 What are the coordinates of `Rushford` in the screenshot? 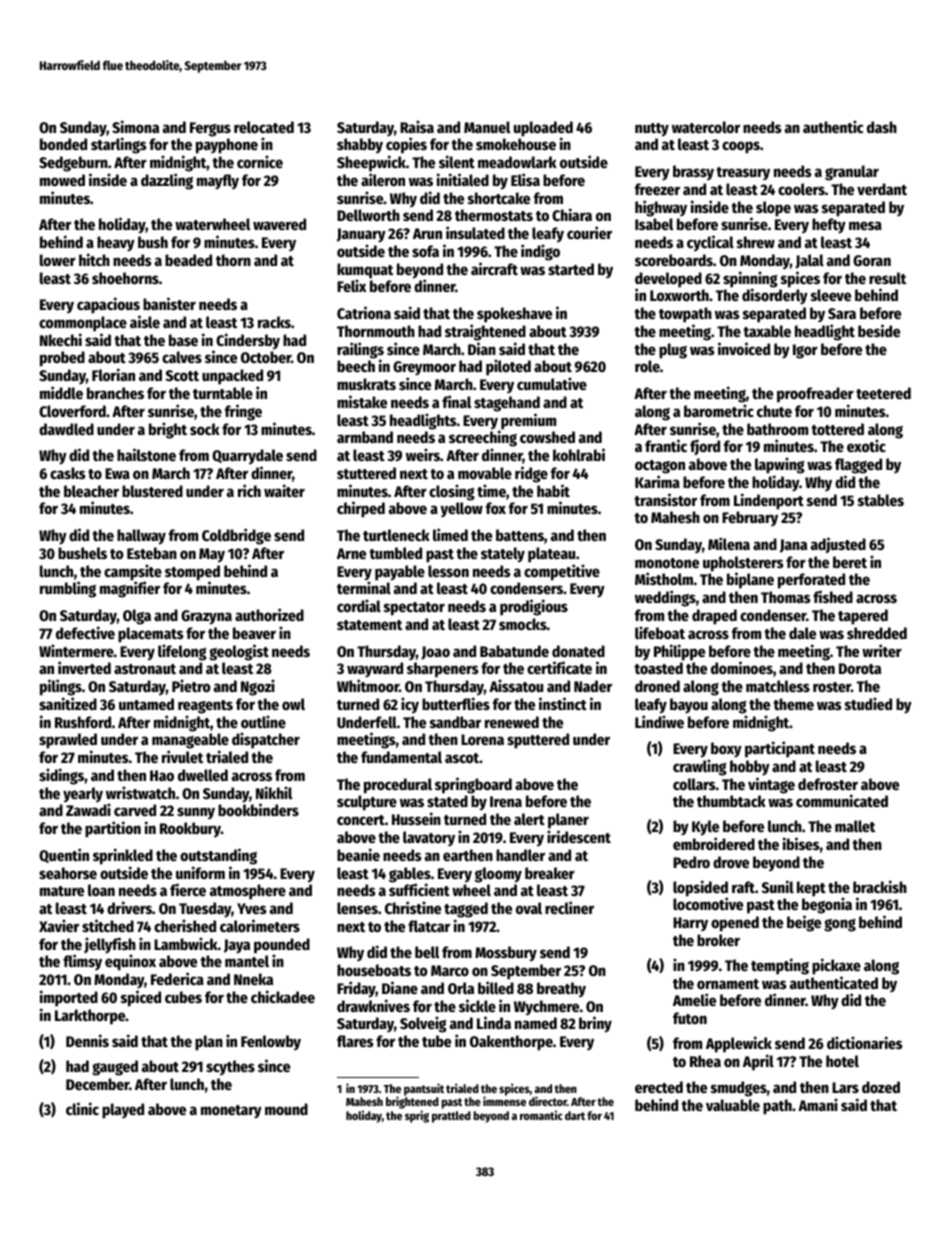 It's located at (83, 722).
